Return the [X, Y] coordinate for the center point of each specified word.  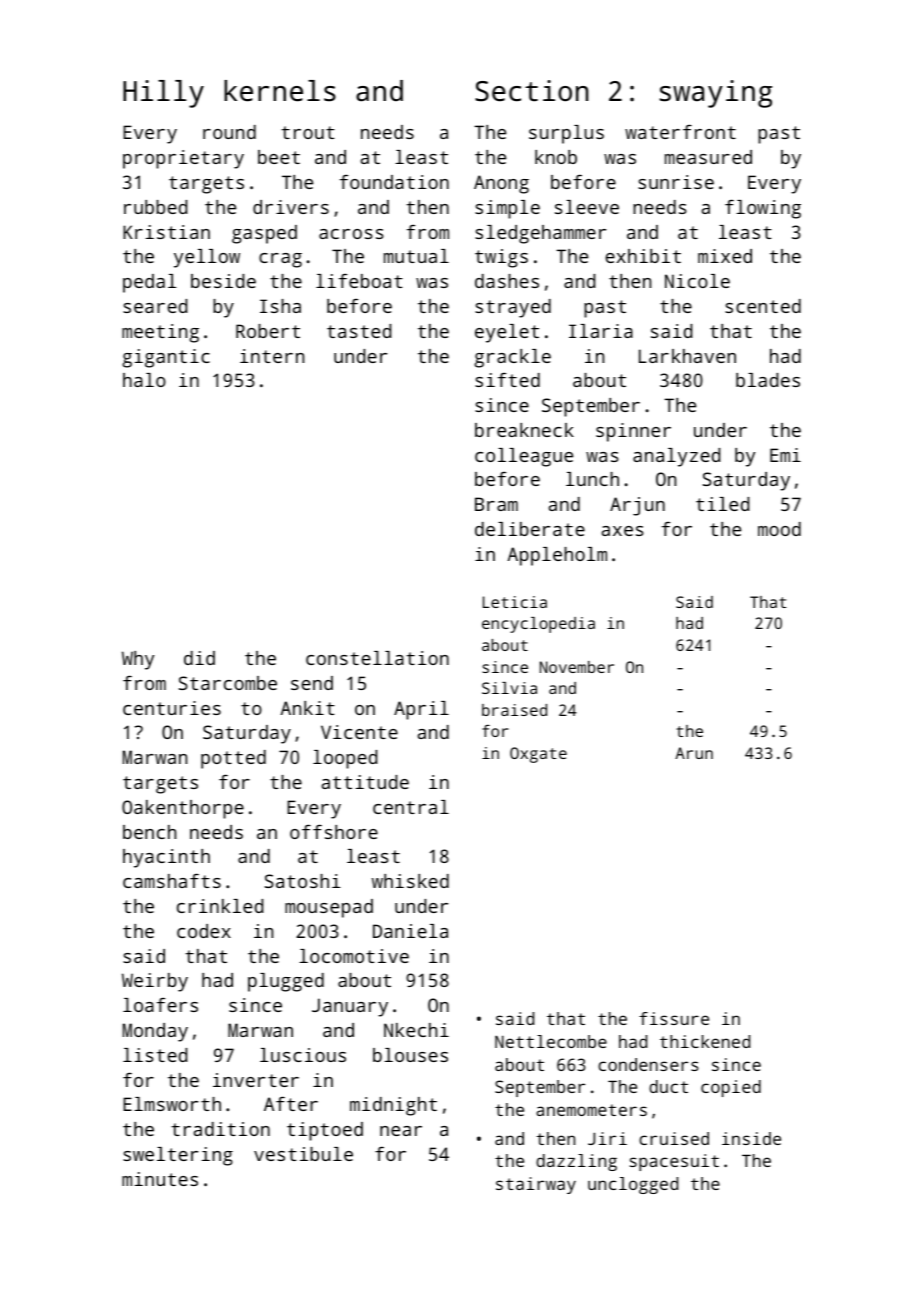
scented [763, 306]
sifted [507, 380]
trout [308, 132]
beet [279, 157]
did [199, 658]
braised [514, 710]
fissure [674, 1018]
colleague [524, 457]
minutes [160, 1179]
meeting [160, 333]
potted [233, 759]
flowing [763, 209]
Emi [785, 455]
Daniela [410, 931]
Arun [694, 753]
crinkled [220, 906]
